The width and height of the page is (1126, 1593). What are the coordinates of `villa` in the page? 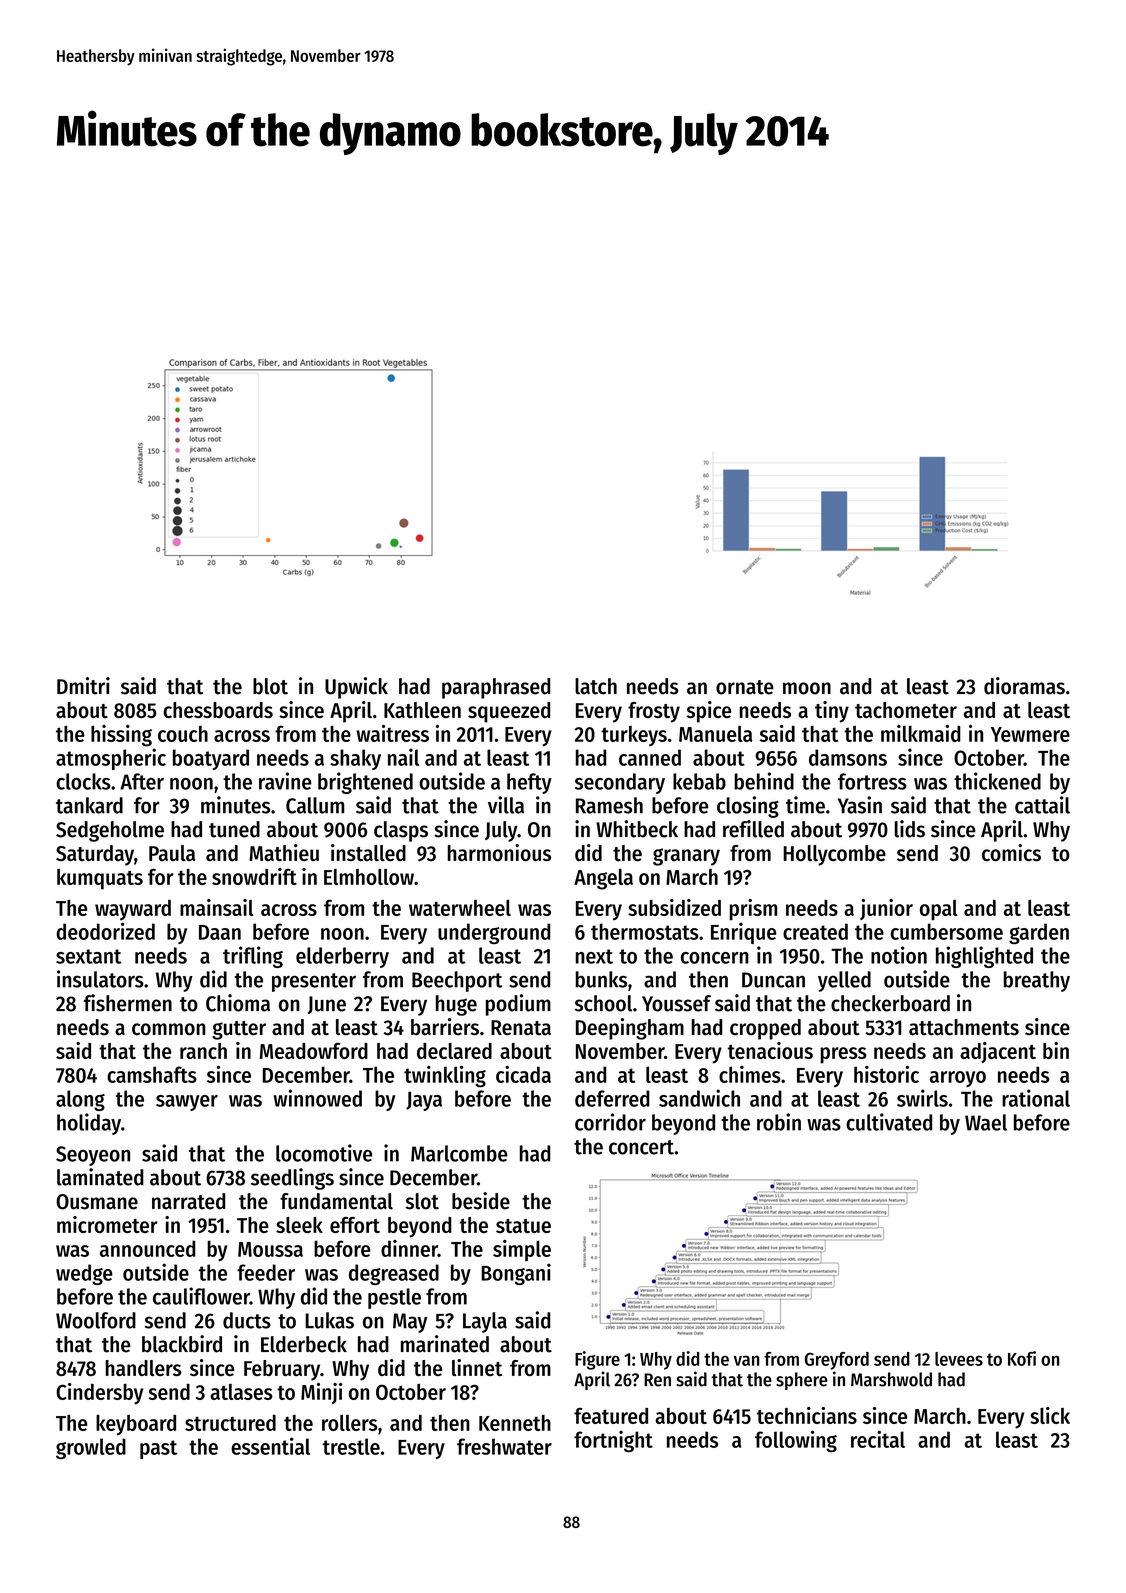 It's located at (506, 805).
